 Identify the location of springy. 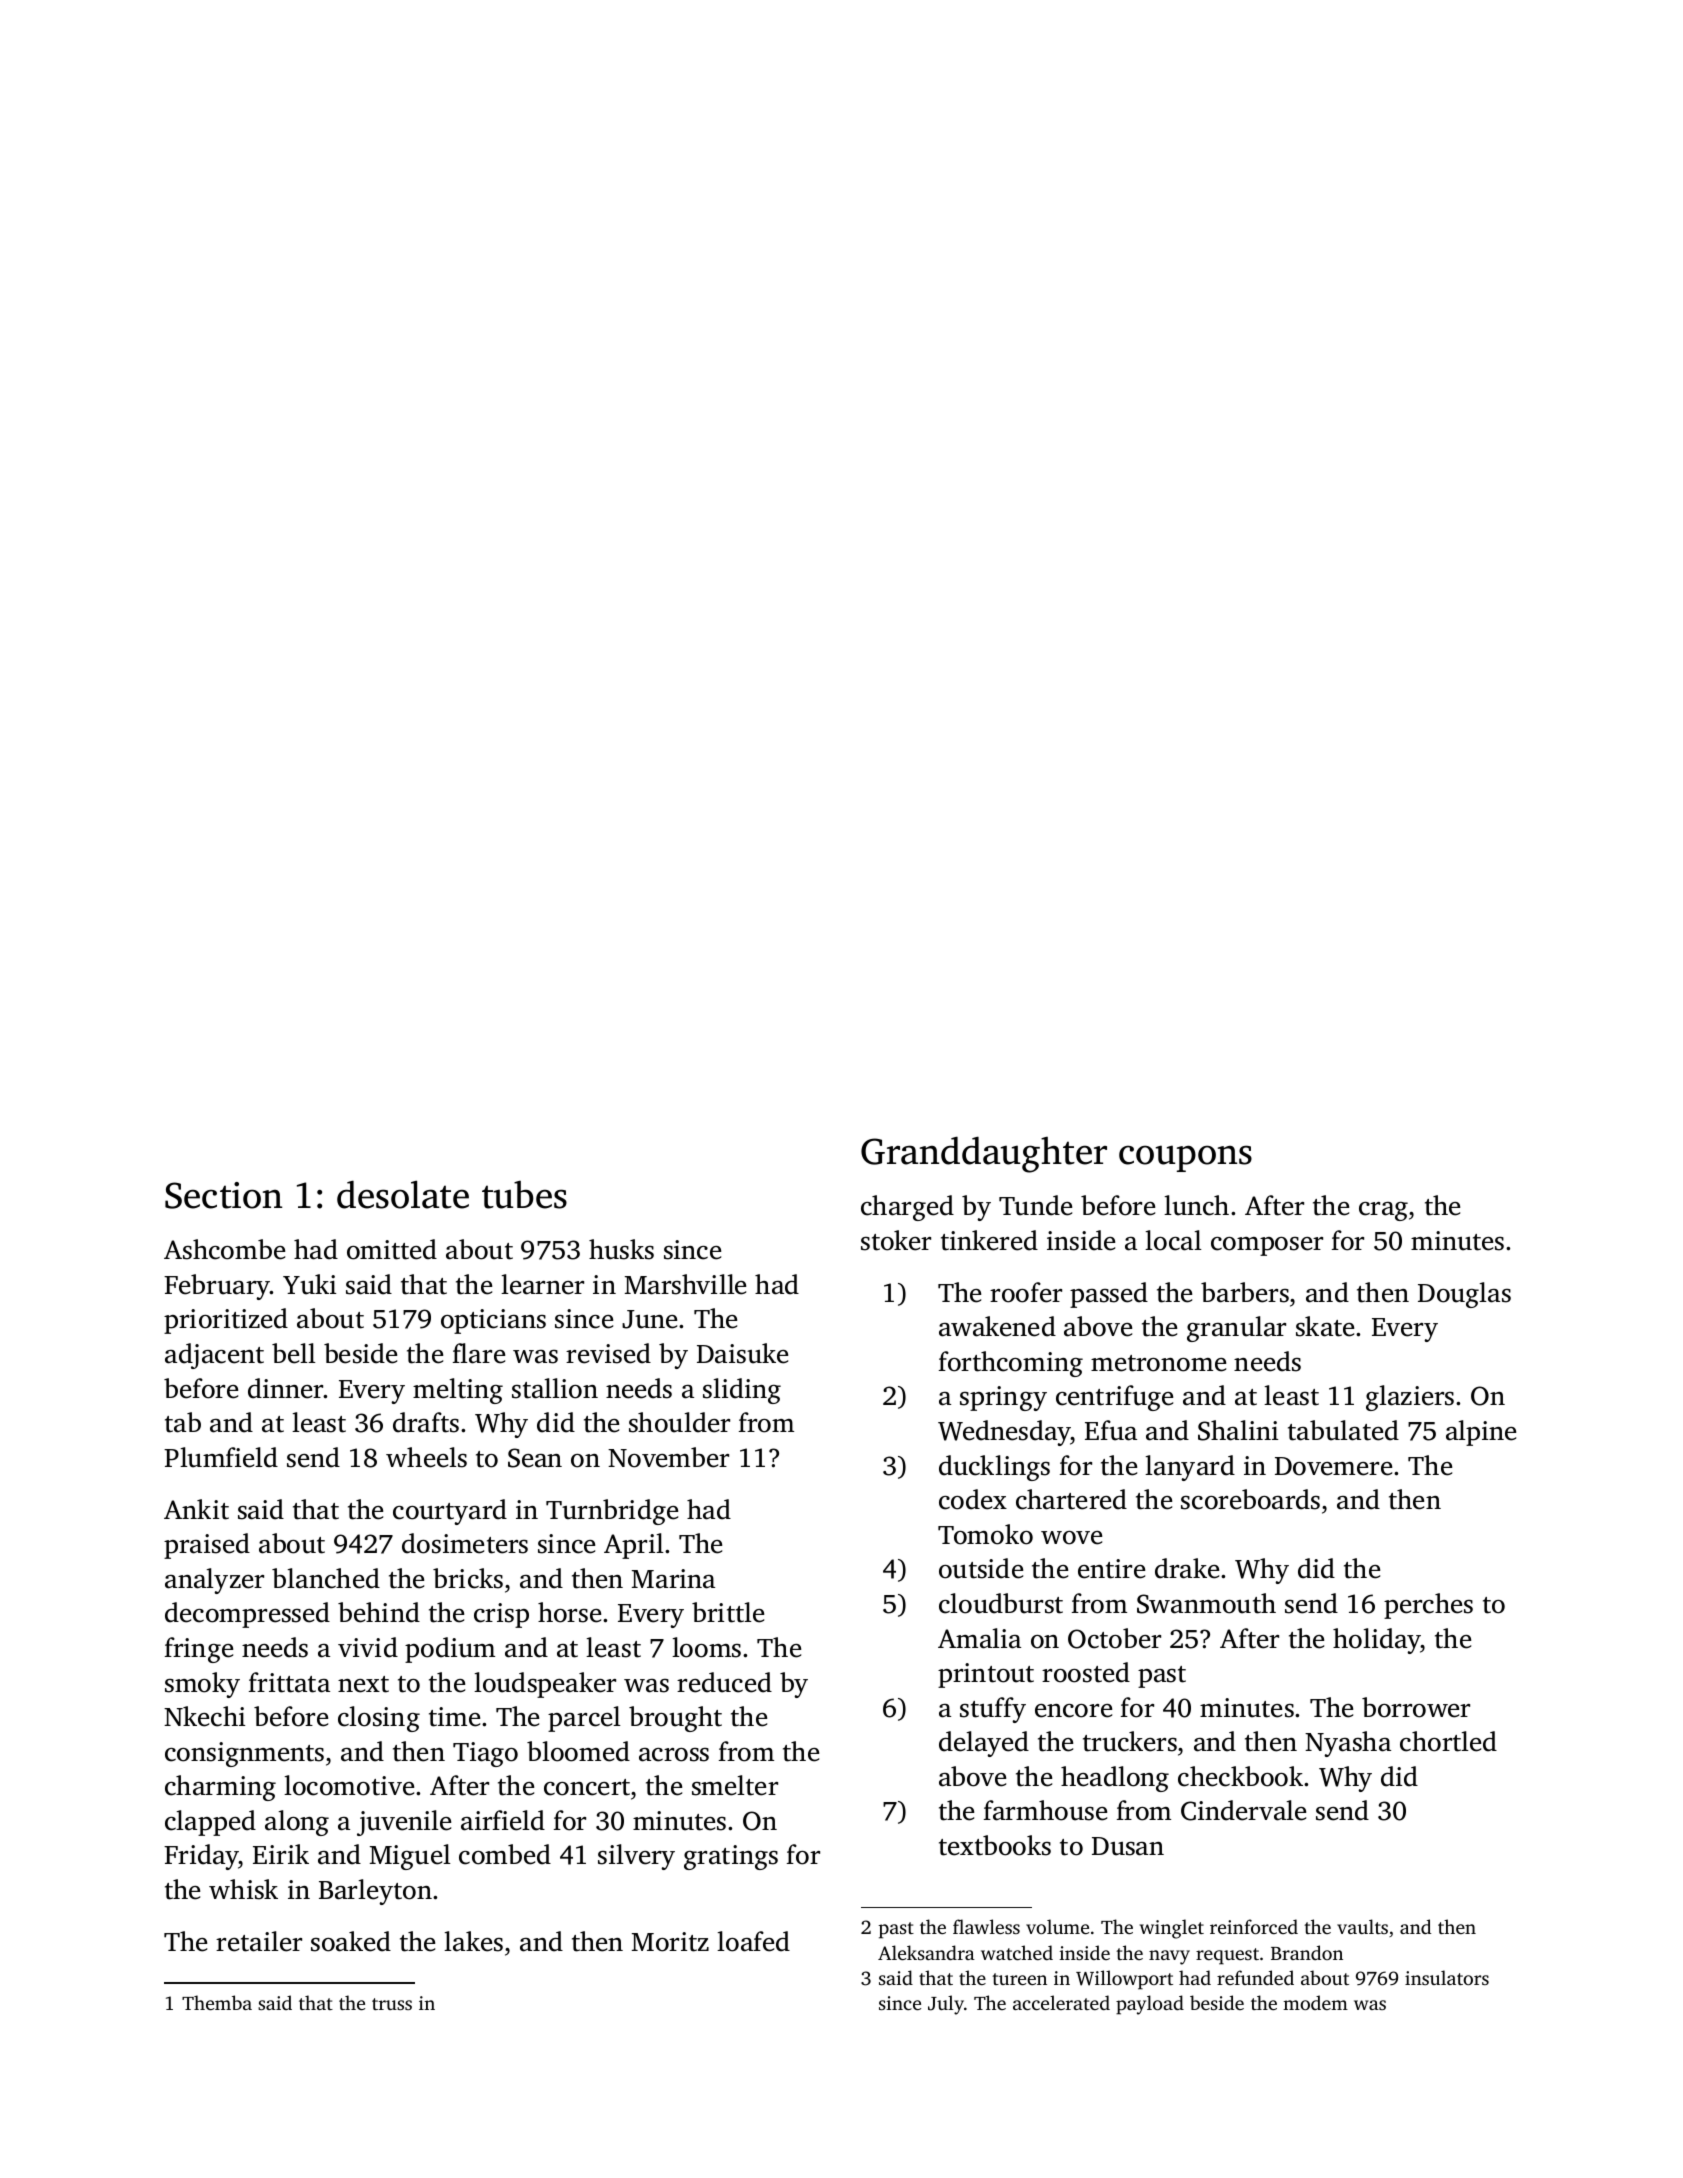
(1003, 1398).
